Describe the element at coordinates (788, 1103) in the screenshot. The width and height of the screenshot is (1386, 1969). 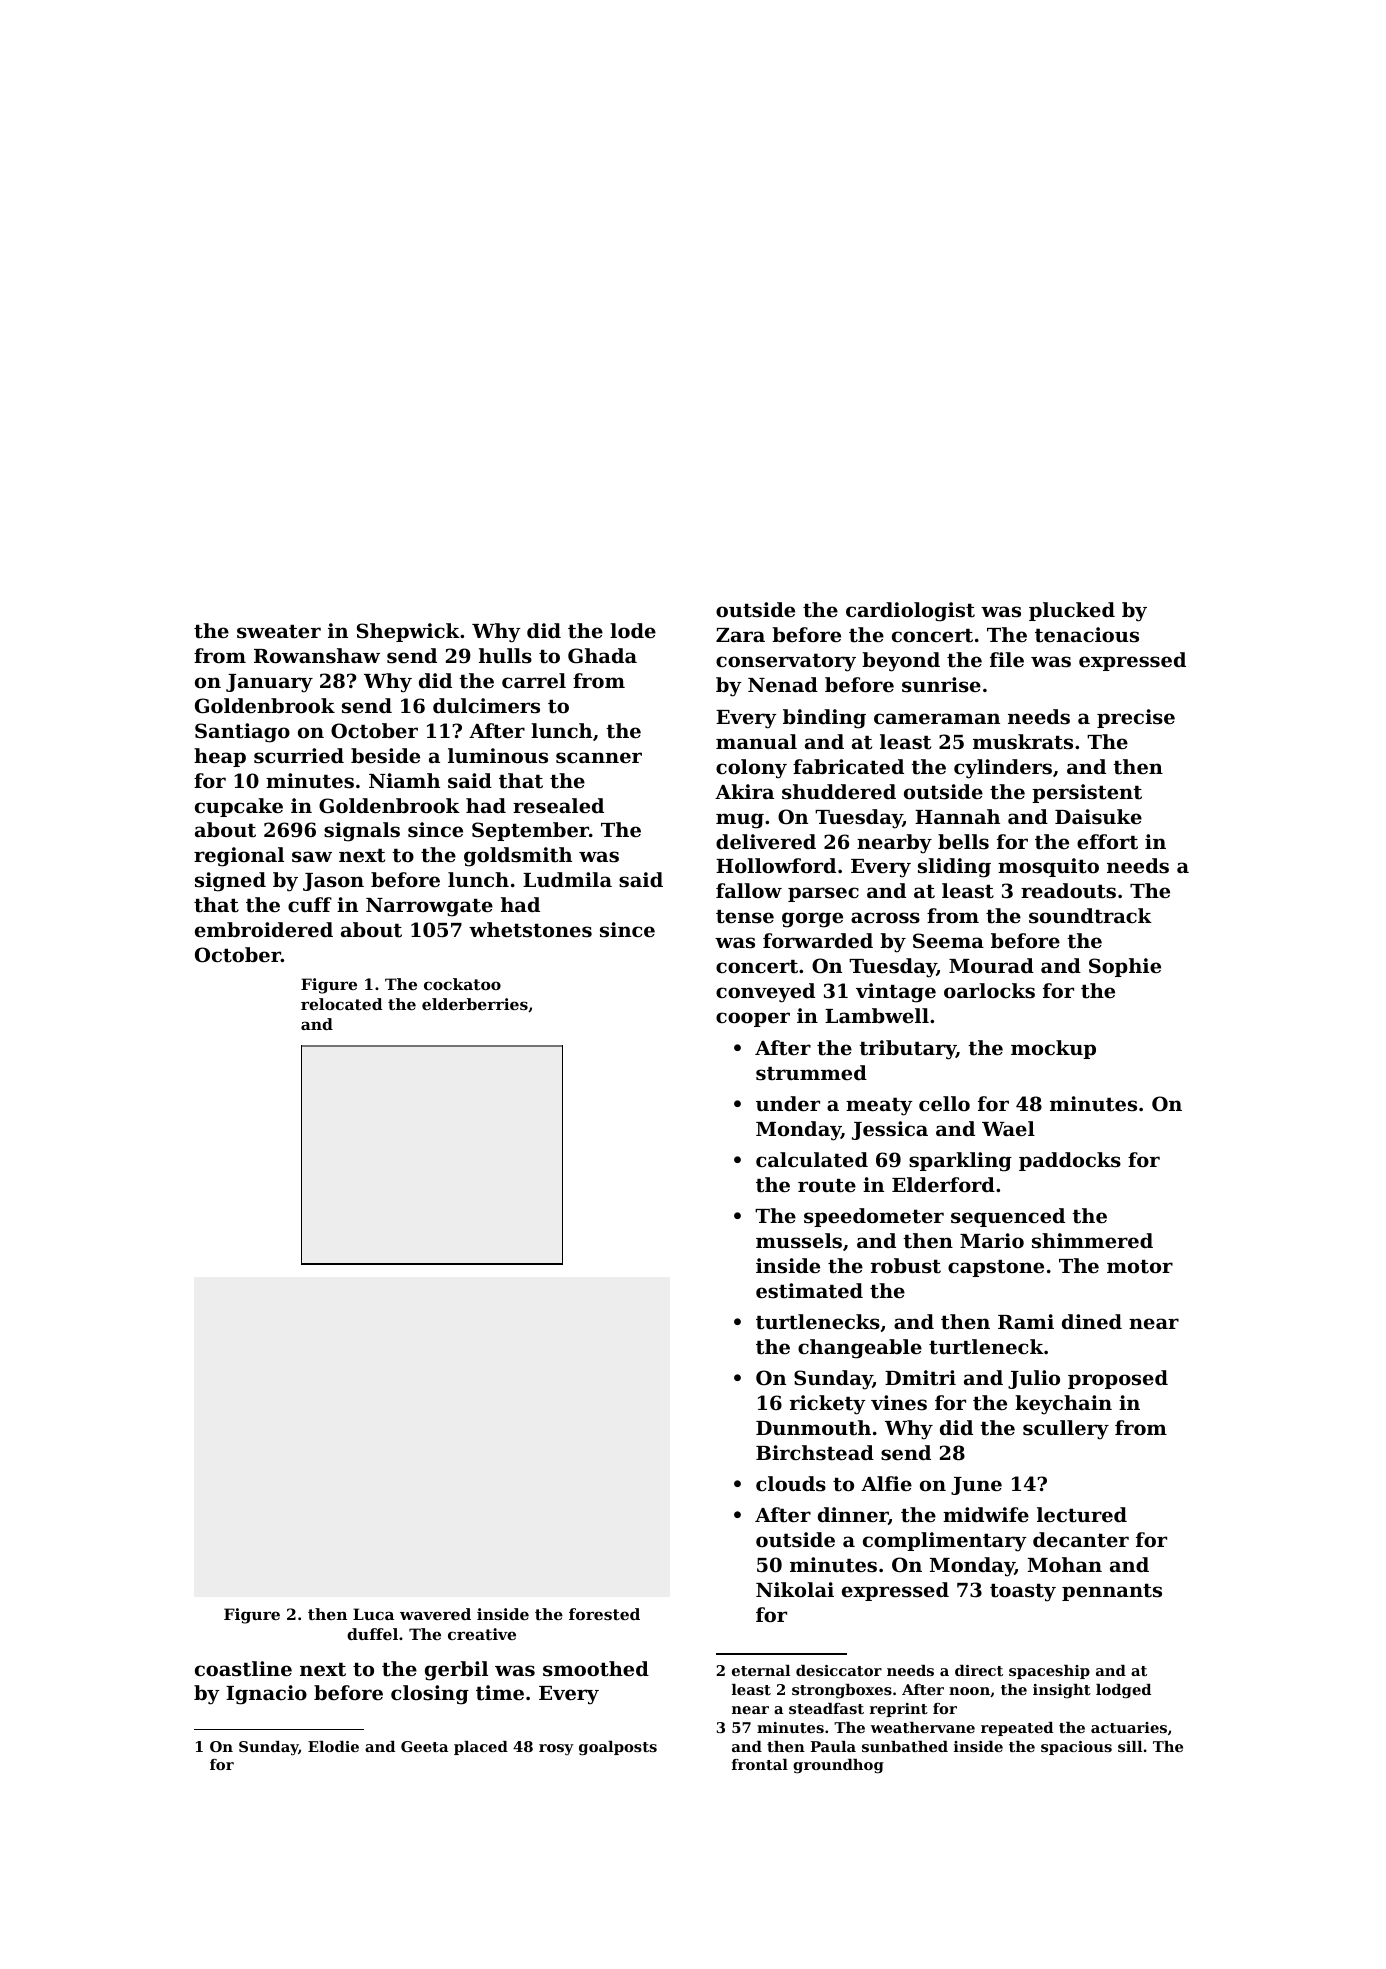
I see `under` at that location.
